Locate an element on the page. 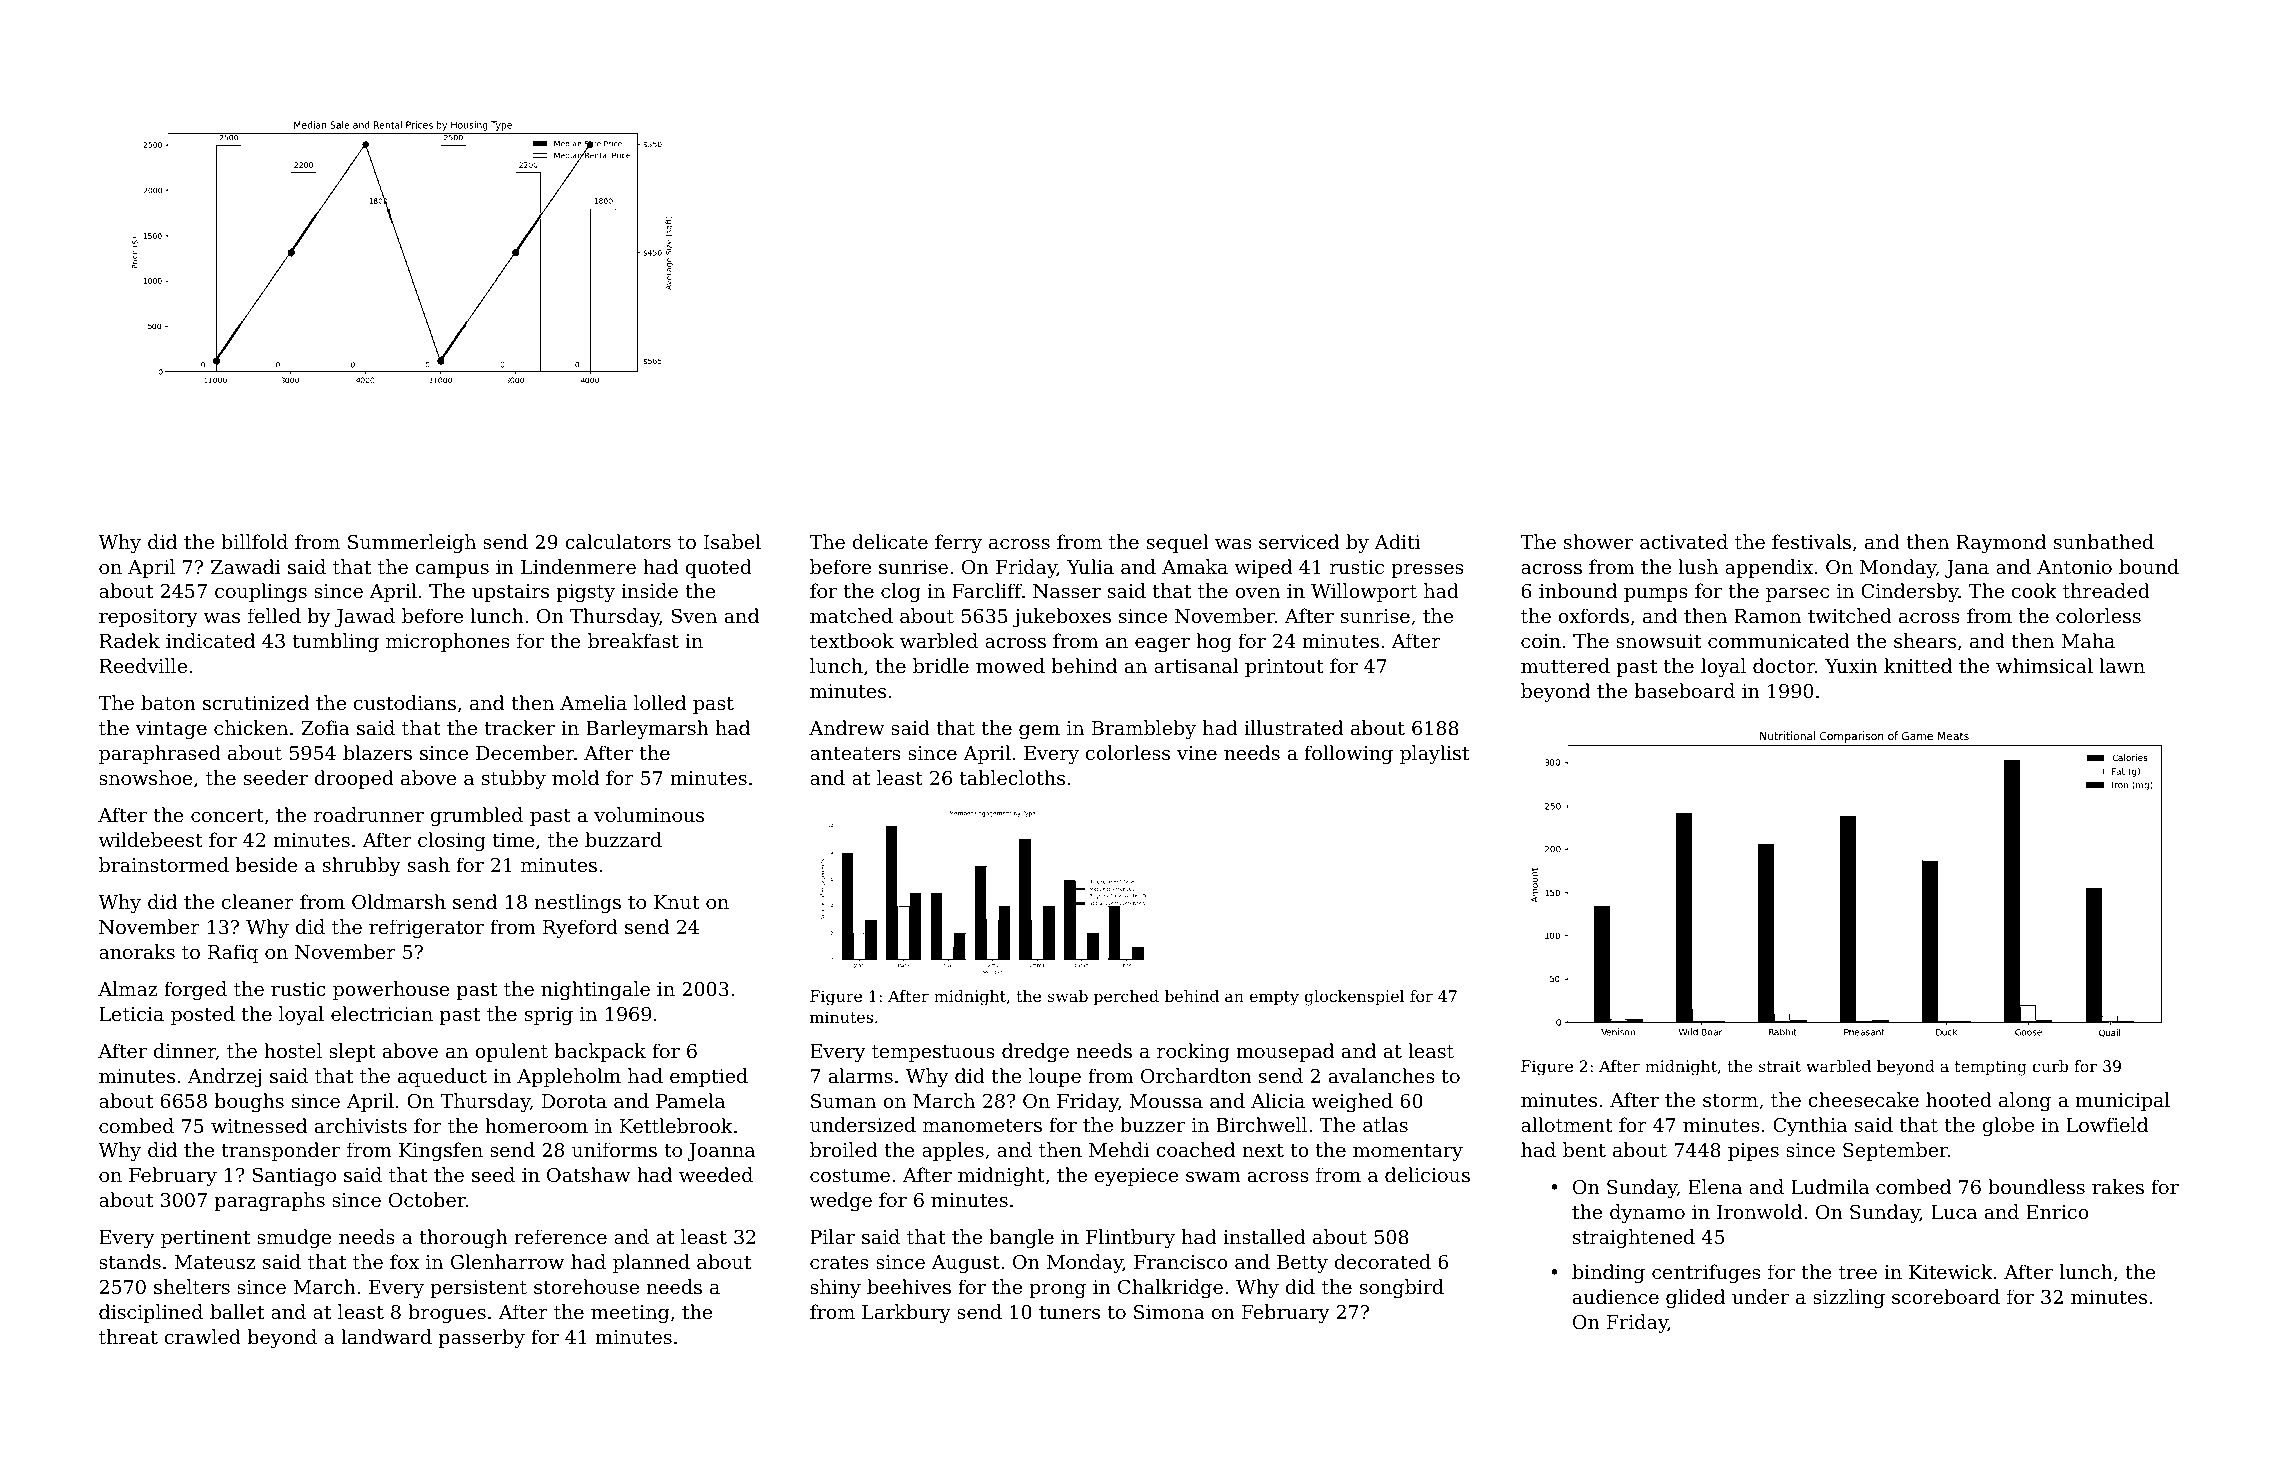 Image resolution: width=2282 pixels, height=1477 pixels. snowshoe is located at coordinates (146, 777).
